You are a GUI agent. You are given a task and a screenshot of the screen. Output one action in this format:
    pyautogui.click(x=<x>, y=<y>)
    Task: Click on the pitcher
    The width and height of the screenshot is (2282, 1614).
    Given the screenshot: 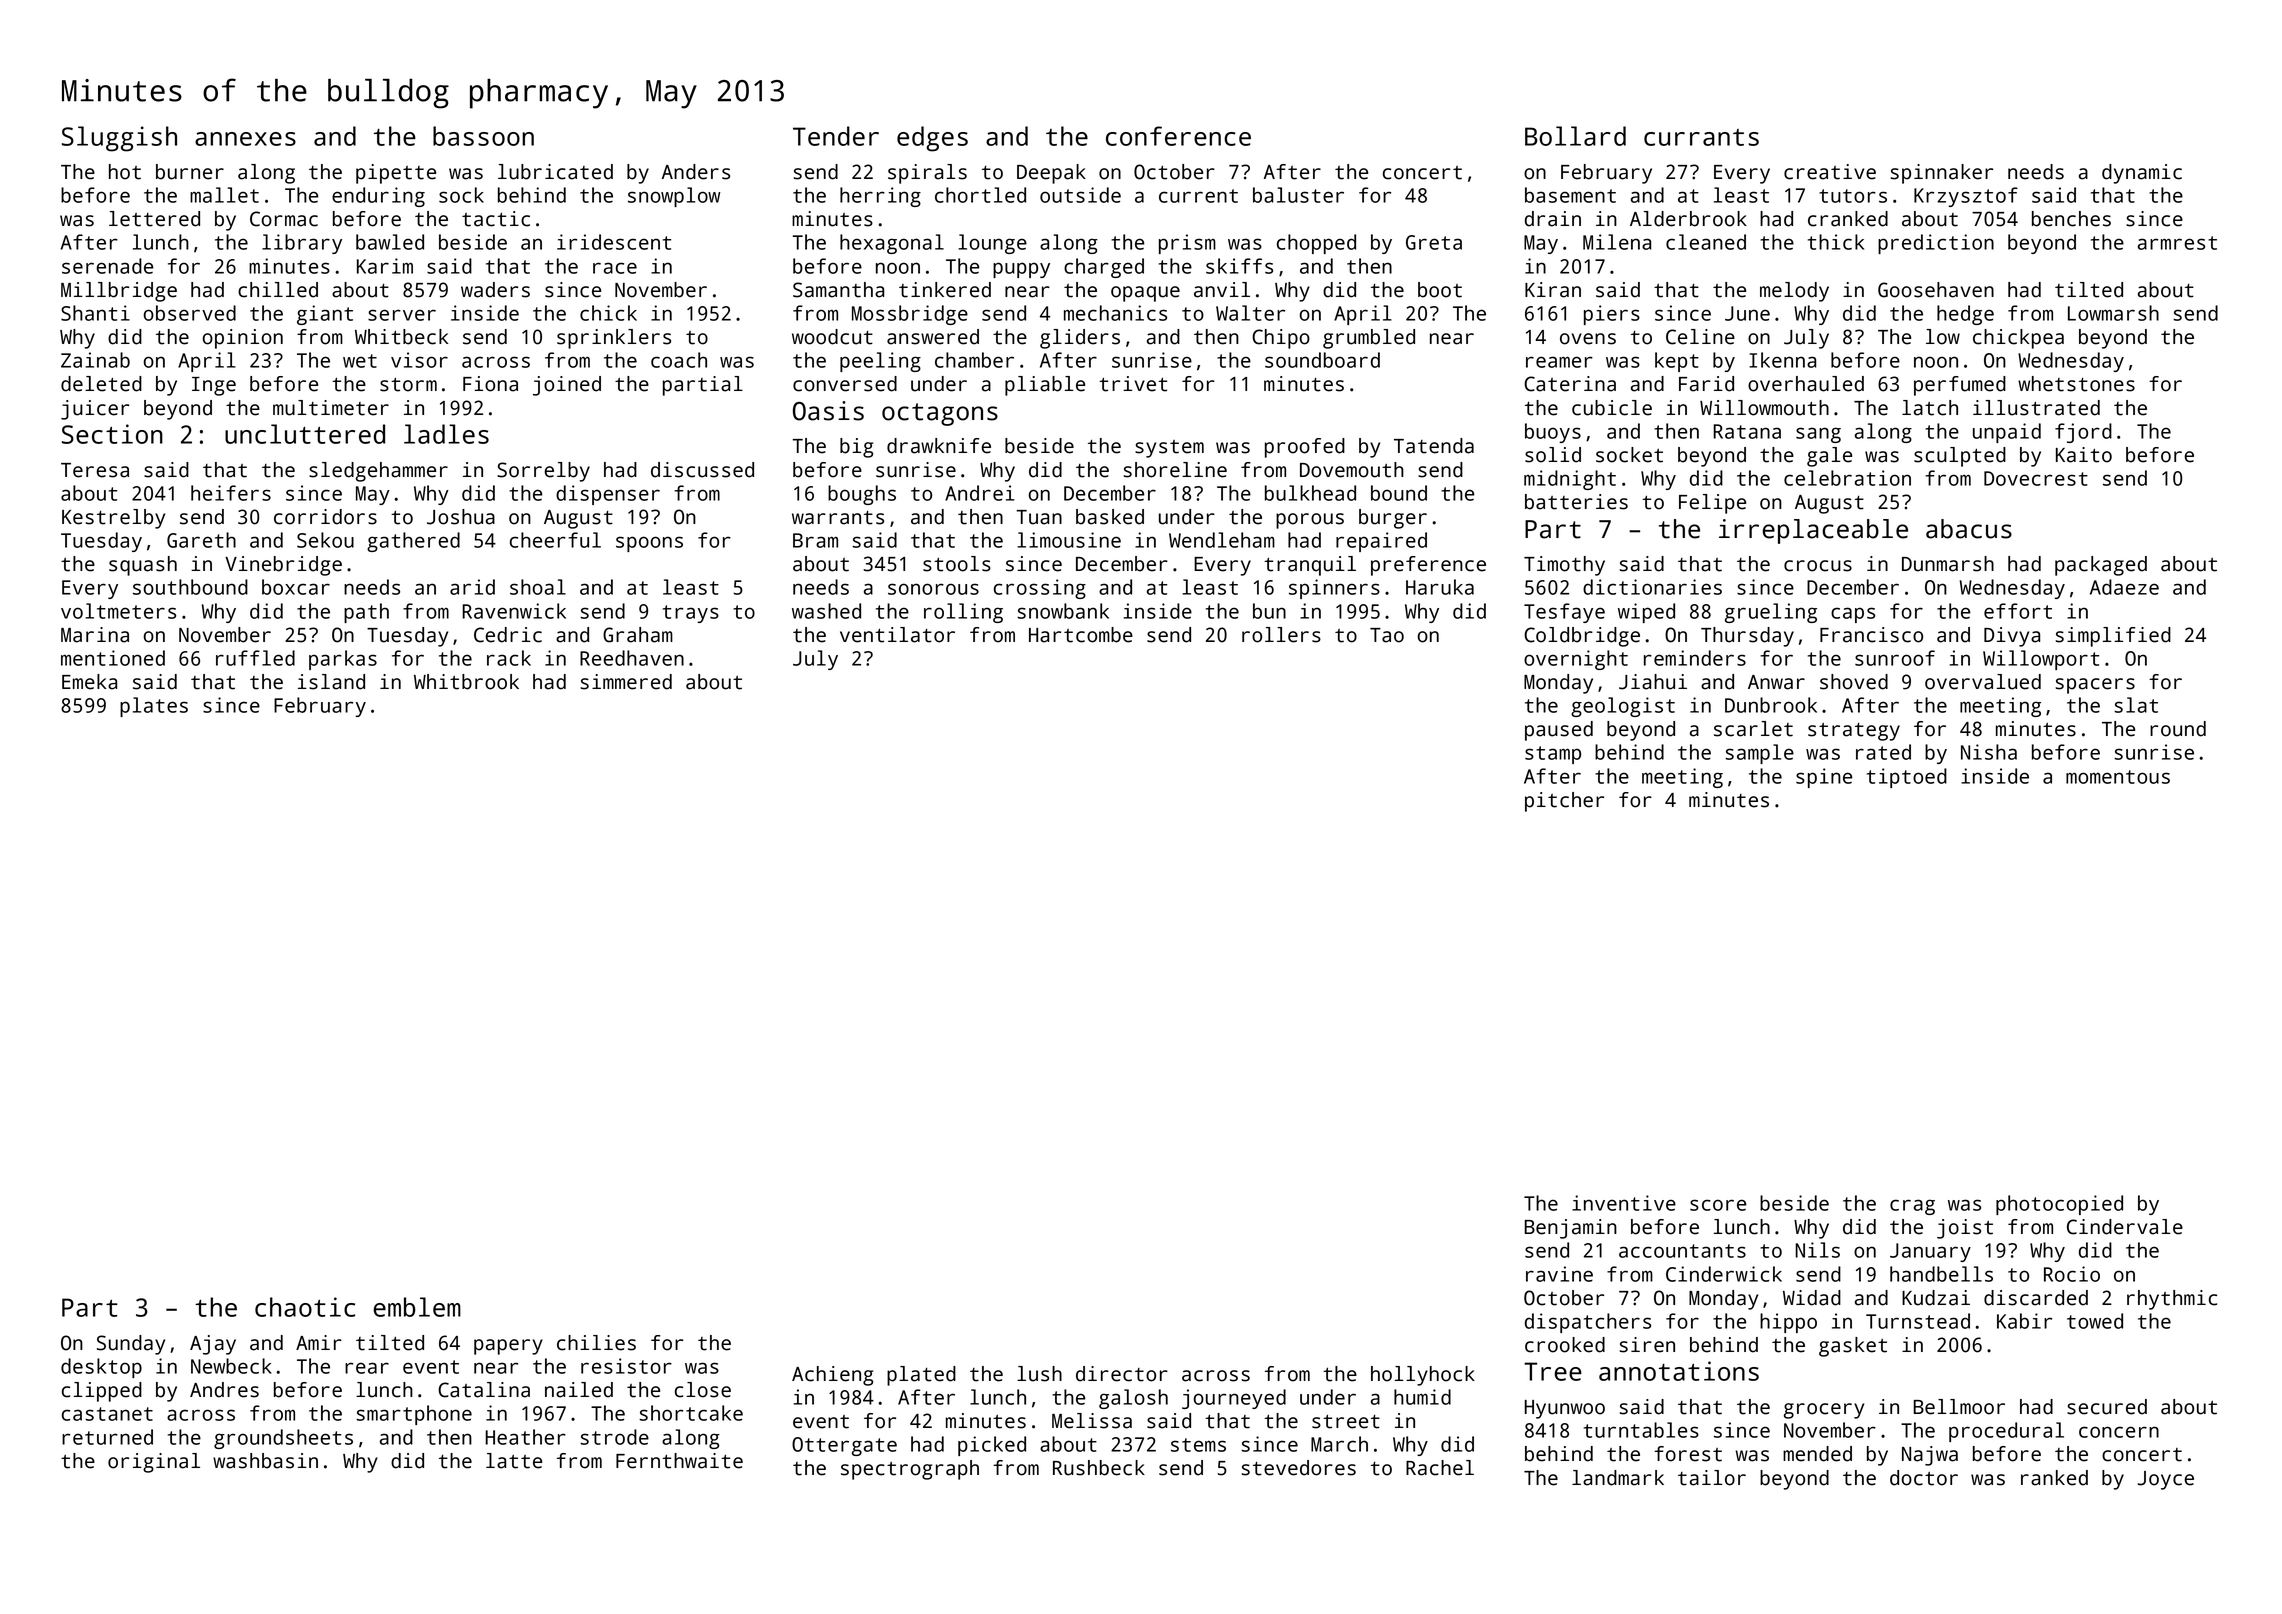 What is the action you would take?
    pyautogui.click(x=1564, y=802)
